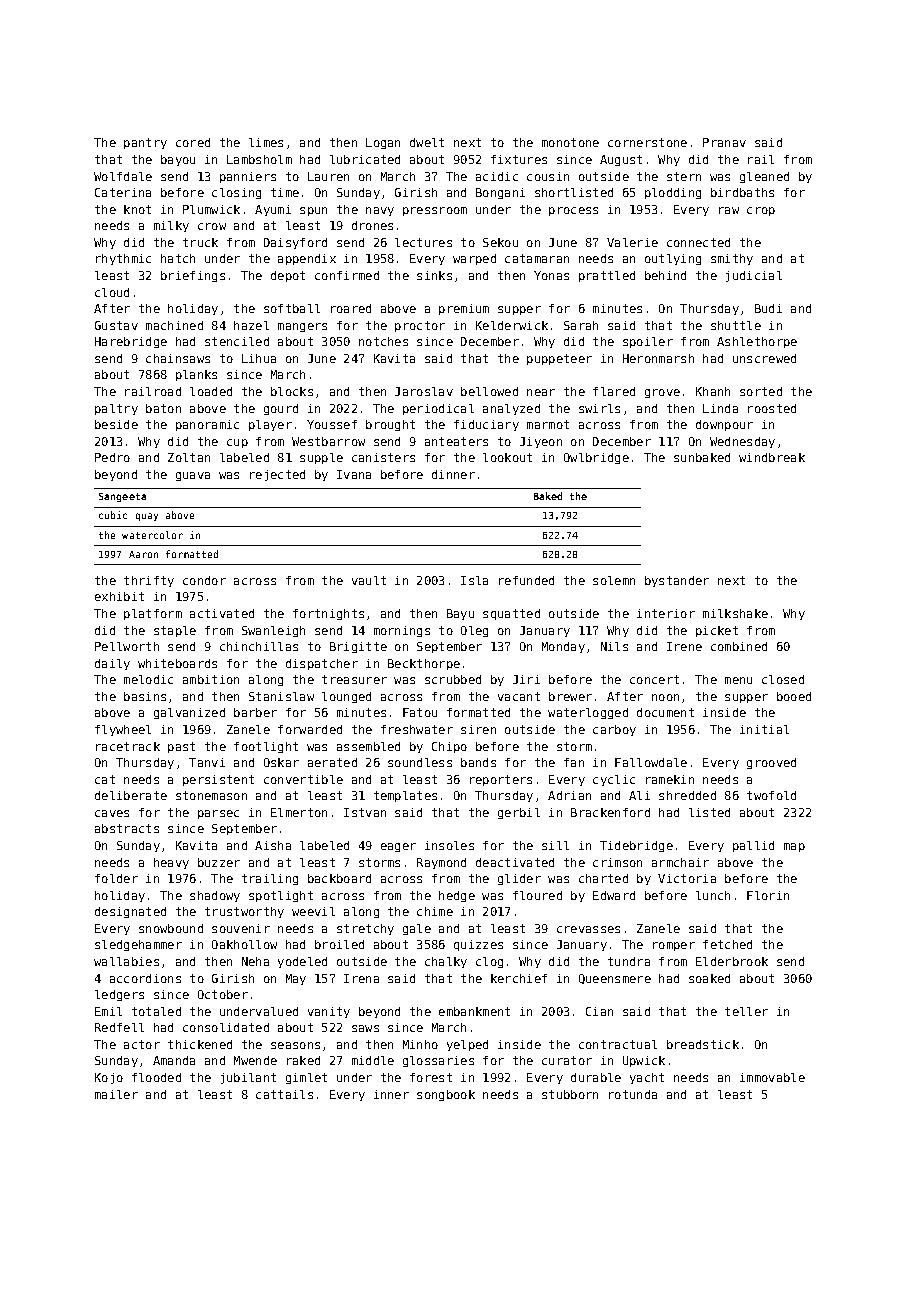 Image resolution: width=908 pixels, height=1316 pixels. I want to click on anteaters, so click(456, 441).
